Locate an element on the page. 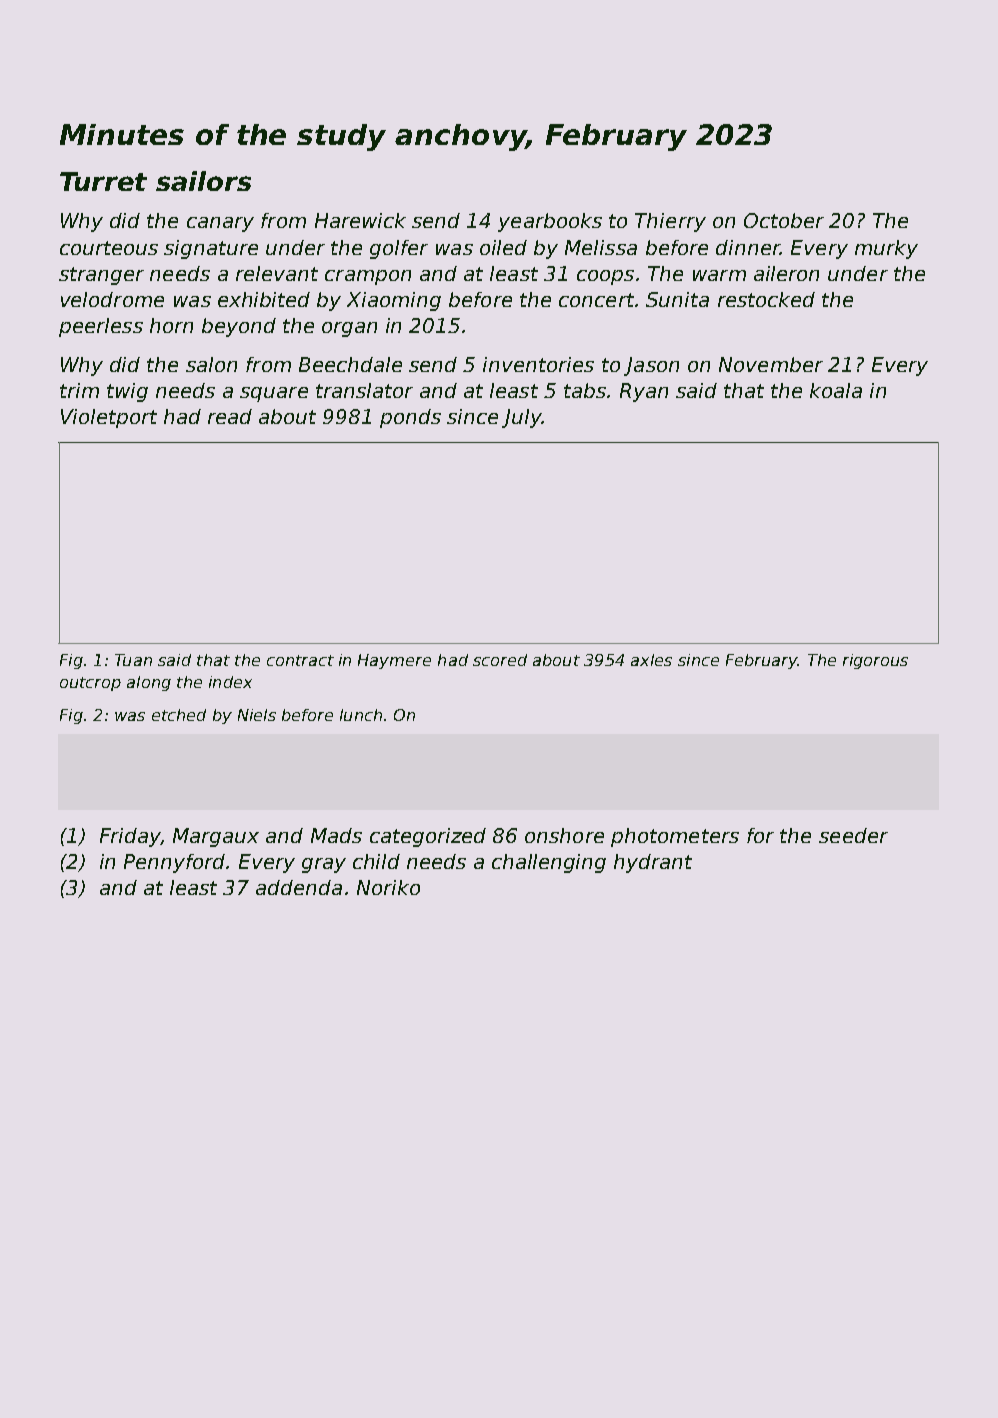  contract is located at coordinates (300, 660).
